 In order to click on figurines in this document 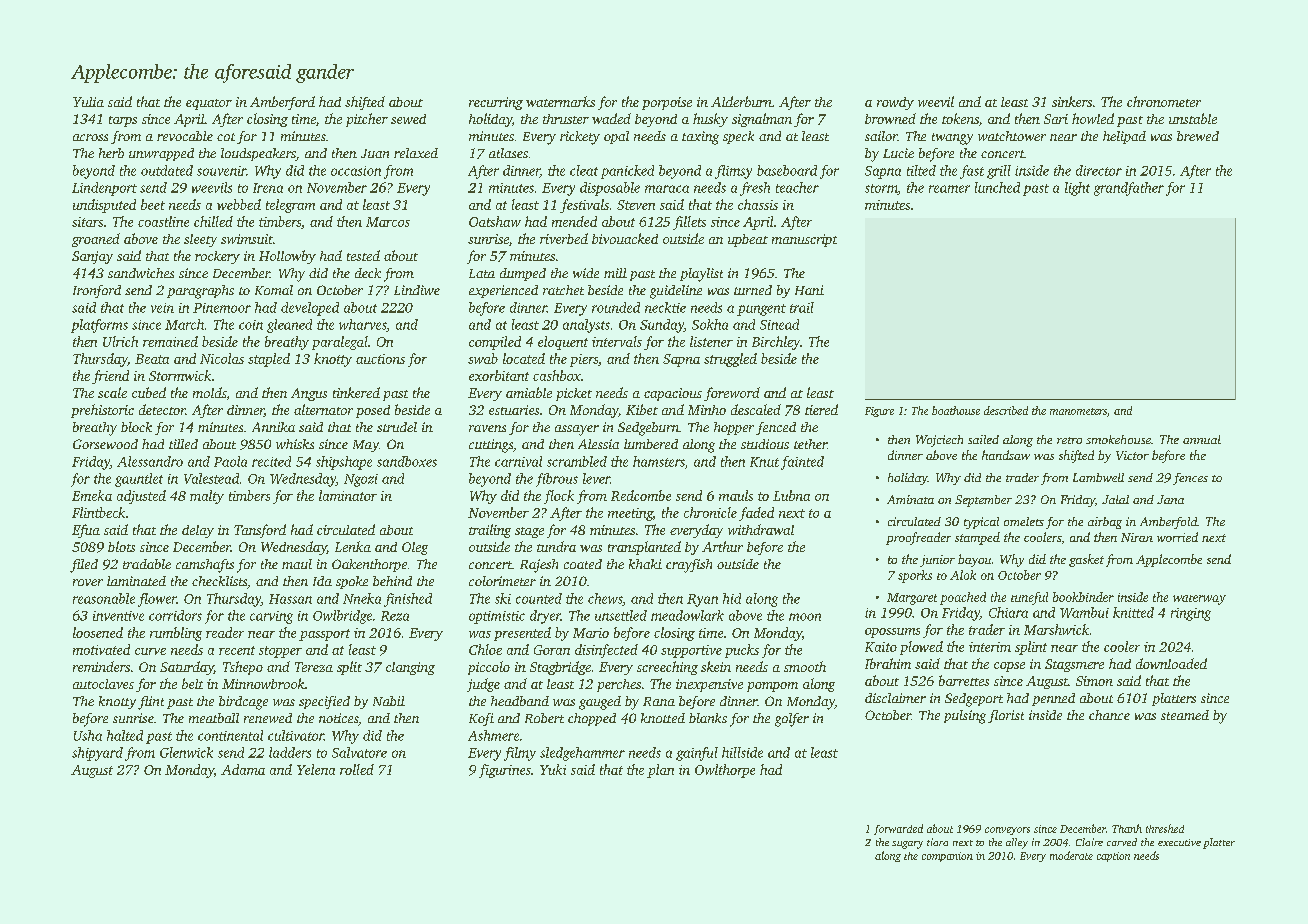, I will do `click(505, 771)`.
